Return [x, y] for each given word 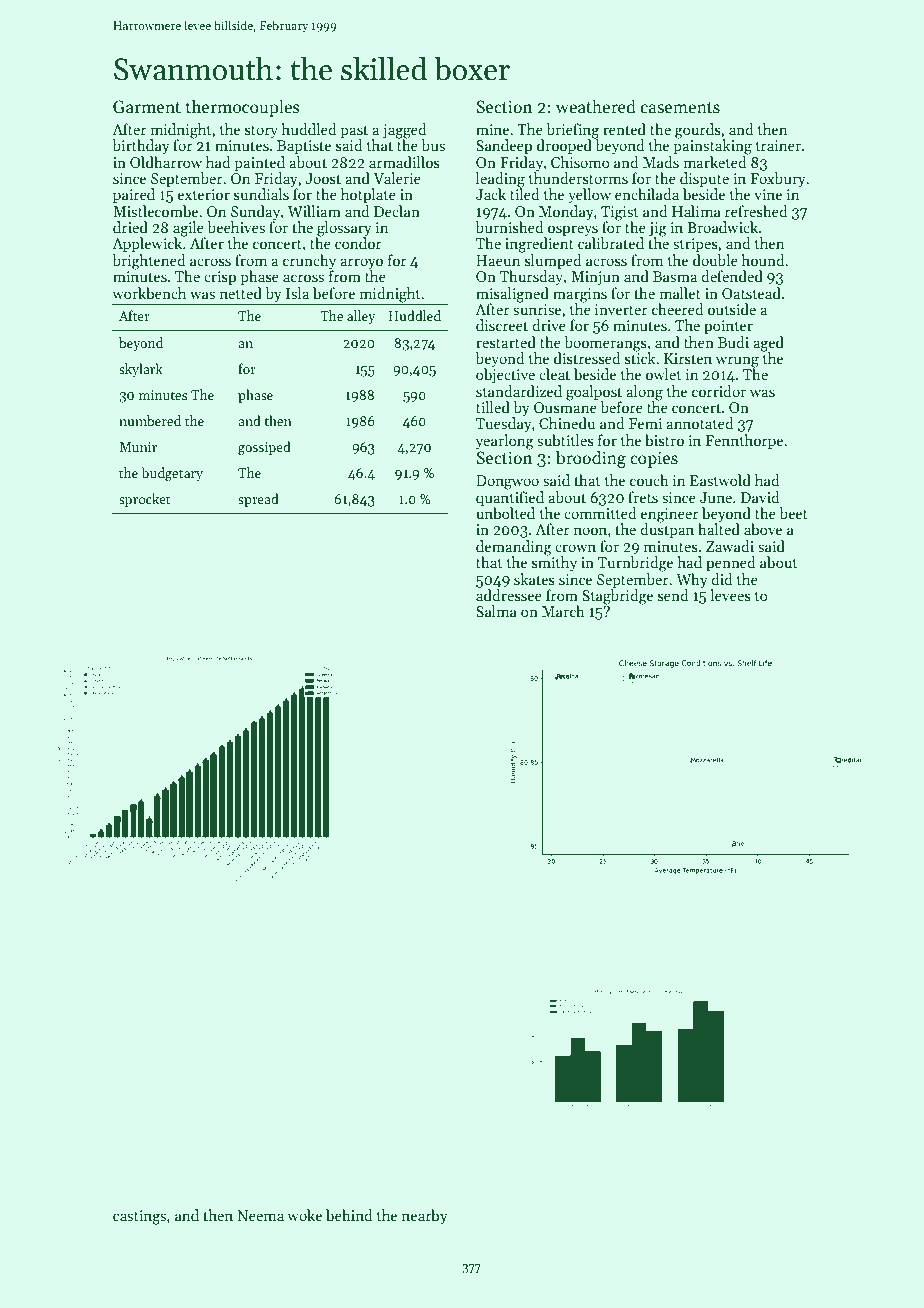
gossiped [264, 448]
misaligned [512, 295]
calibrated [611, 243]
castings [139, 1217]
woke [305, 1215]
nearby [424, 1216]
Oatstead [751, 293]
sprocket [145, 500]
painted [259, 163]
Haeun [498, 260]
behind [349, 1215]
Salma [496, 611]
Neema [260, 1215]
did [722, 579]
